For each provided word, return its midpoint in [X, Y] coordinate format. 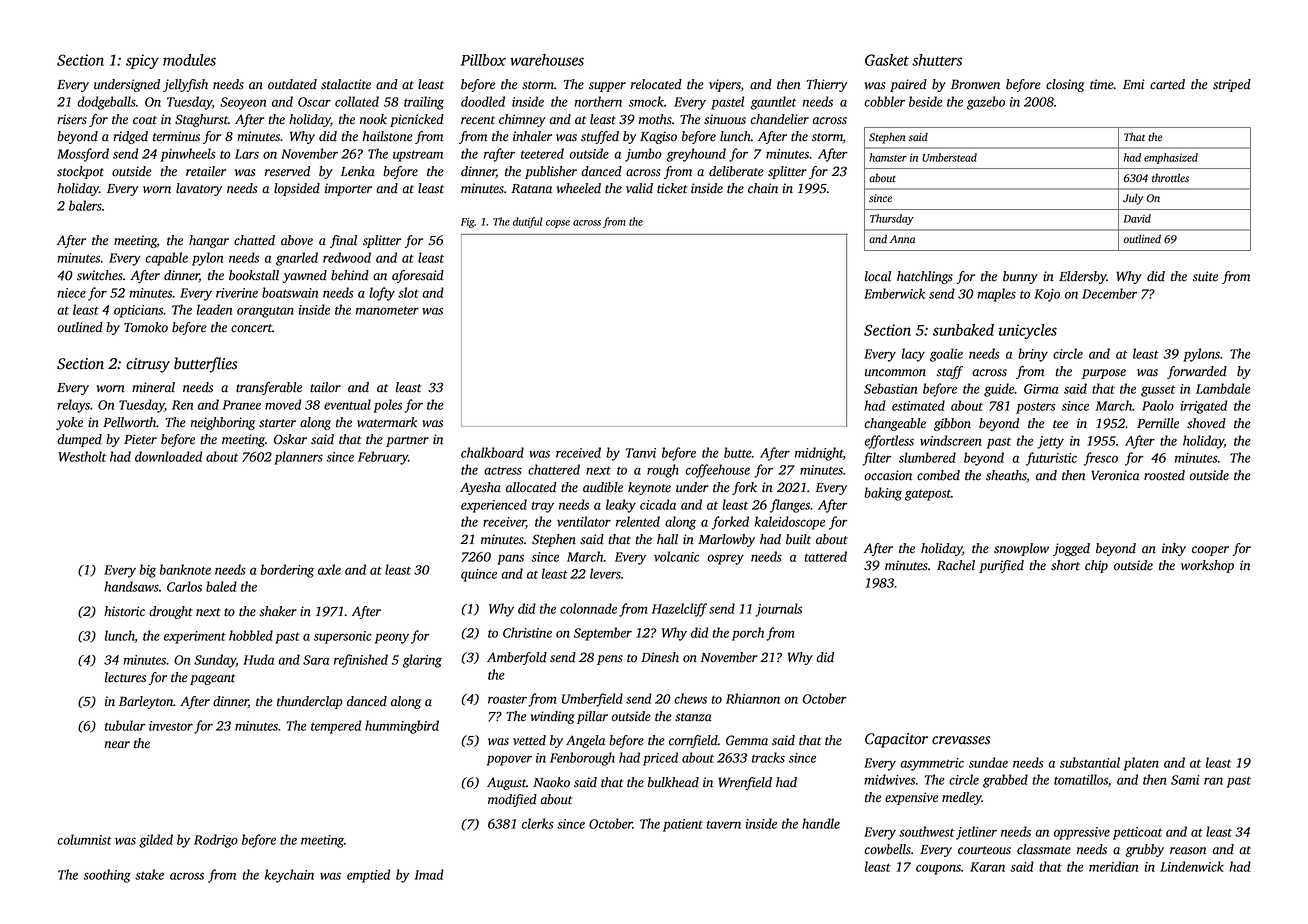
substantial [1090, 762]
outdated [292, 84]
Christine [527, 632]
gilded [156, 841]
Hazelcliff [679, 610]
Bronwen [975, 84]
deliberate [736, 171]
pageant [212, 679]
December [1109, 293]
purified [1001, 566]
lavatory [199, 189]
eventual [347, 404]
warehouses [547, 60]
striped [1232, 85]
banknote [185, 569]
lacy [913, 355]
